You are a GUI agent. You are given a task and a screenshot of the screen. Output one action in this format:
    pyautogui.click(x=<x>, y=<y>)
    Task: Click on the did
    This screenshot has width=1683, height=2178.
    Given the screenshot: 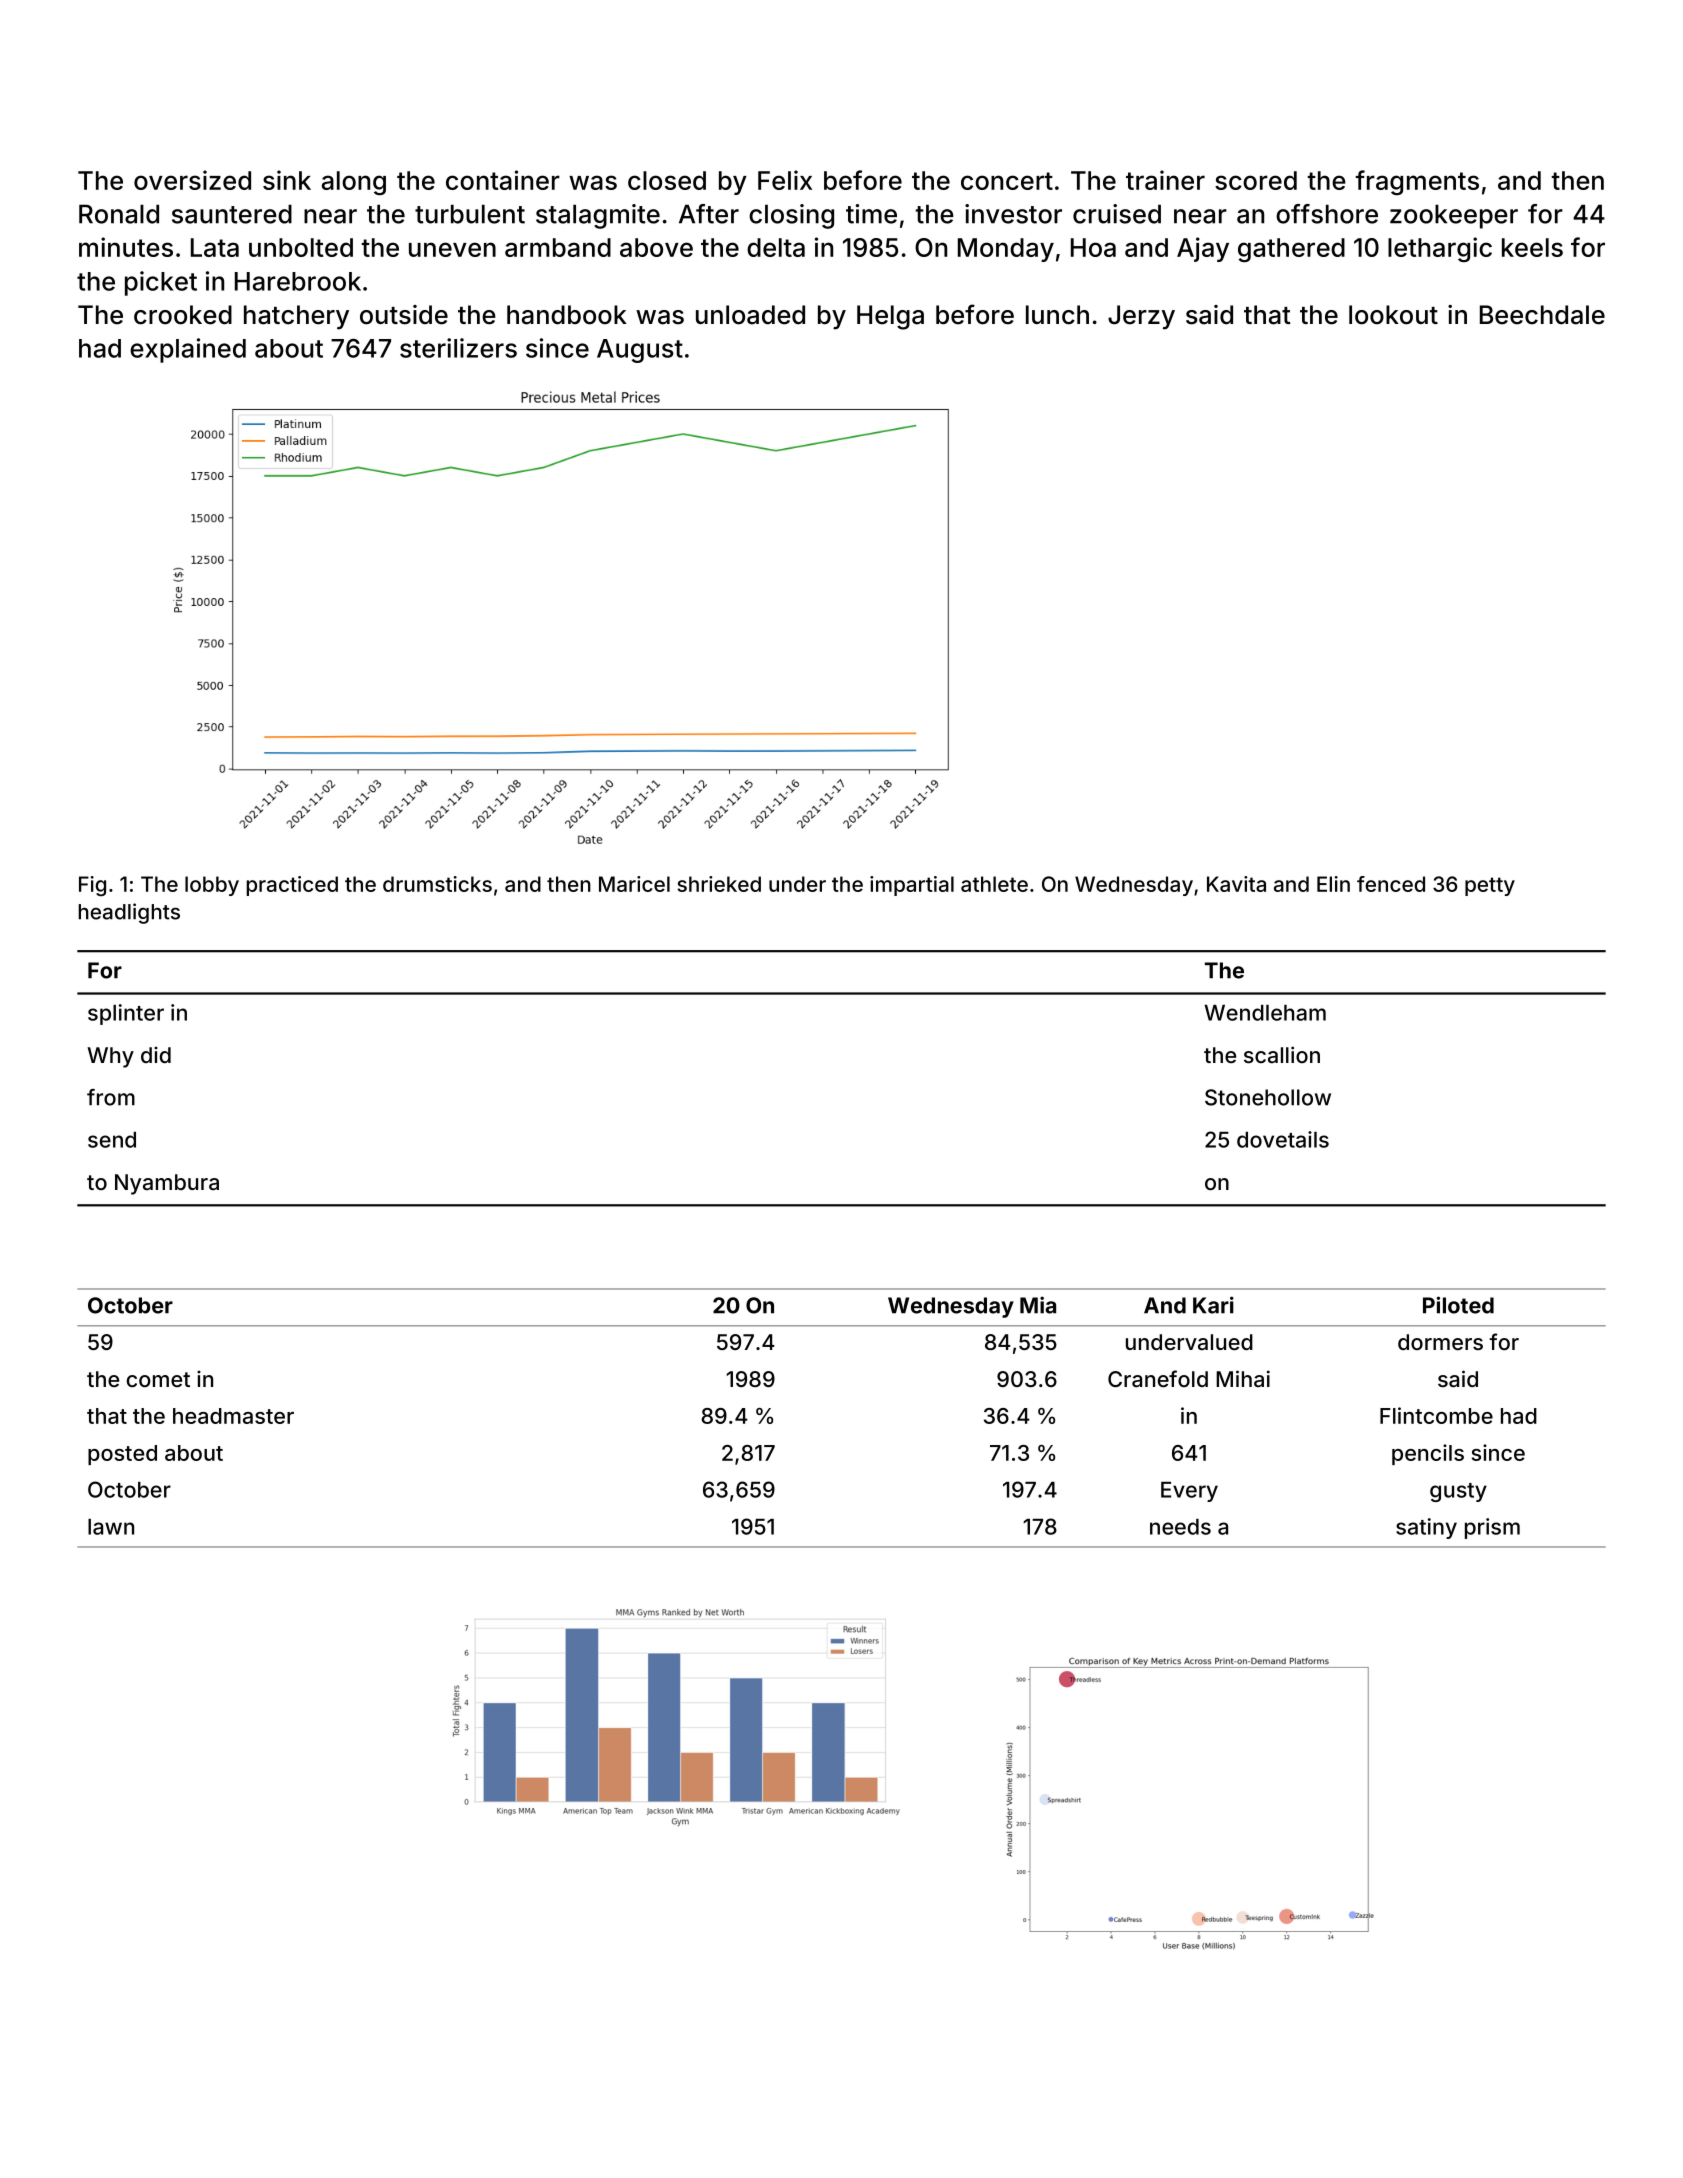 What is the action you would take?
    pyautogui.click(x=156, y=1055)
